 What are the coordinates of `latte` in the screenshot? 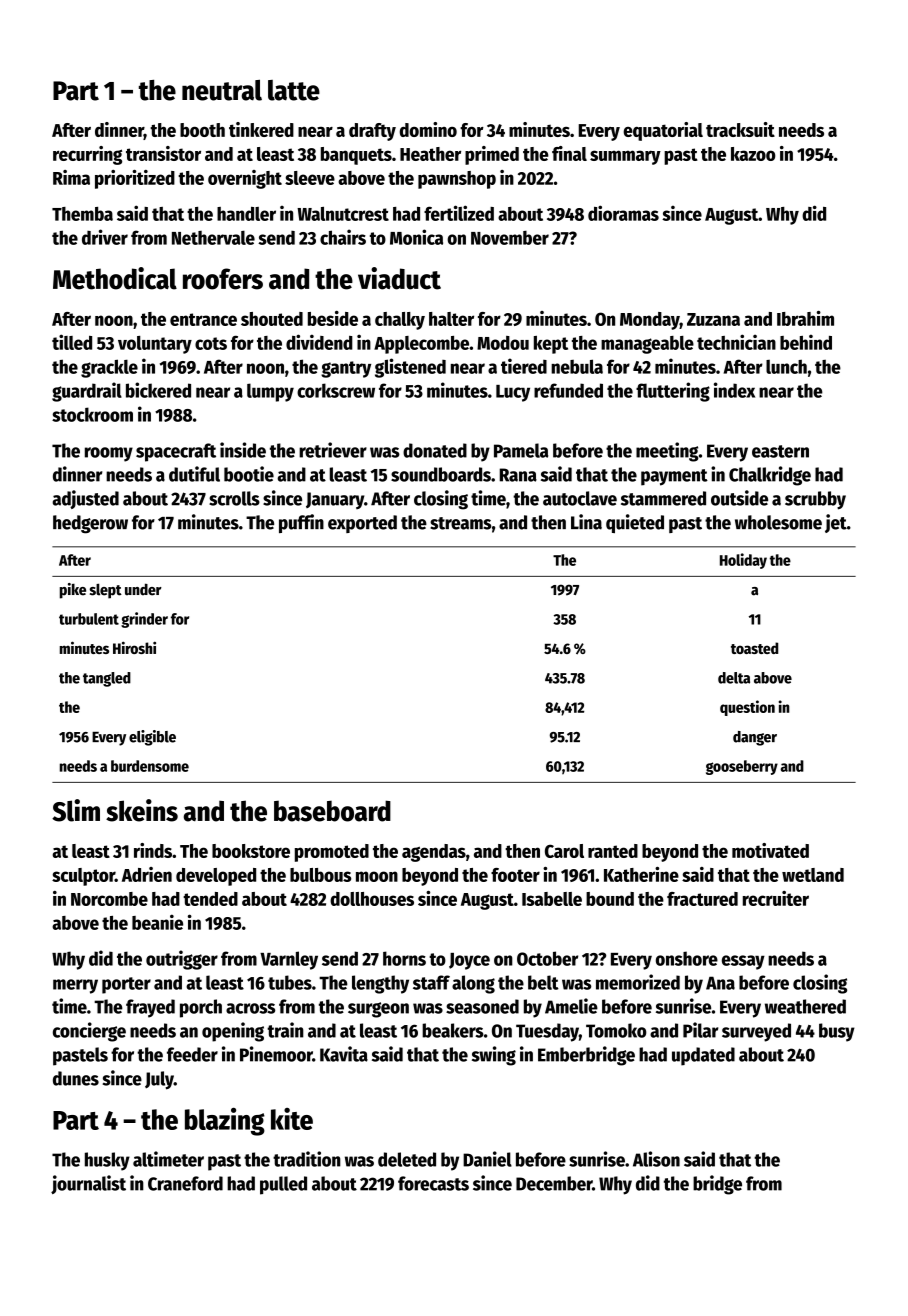 It's located at (294, 90).
